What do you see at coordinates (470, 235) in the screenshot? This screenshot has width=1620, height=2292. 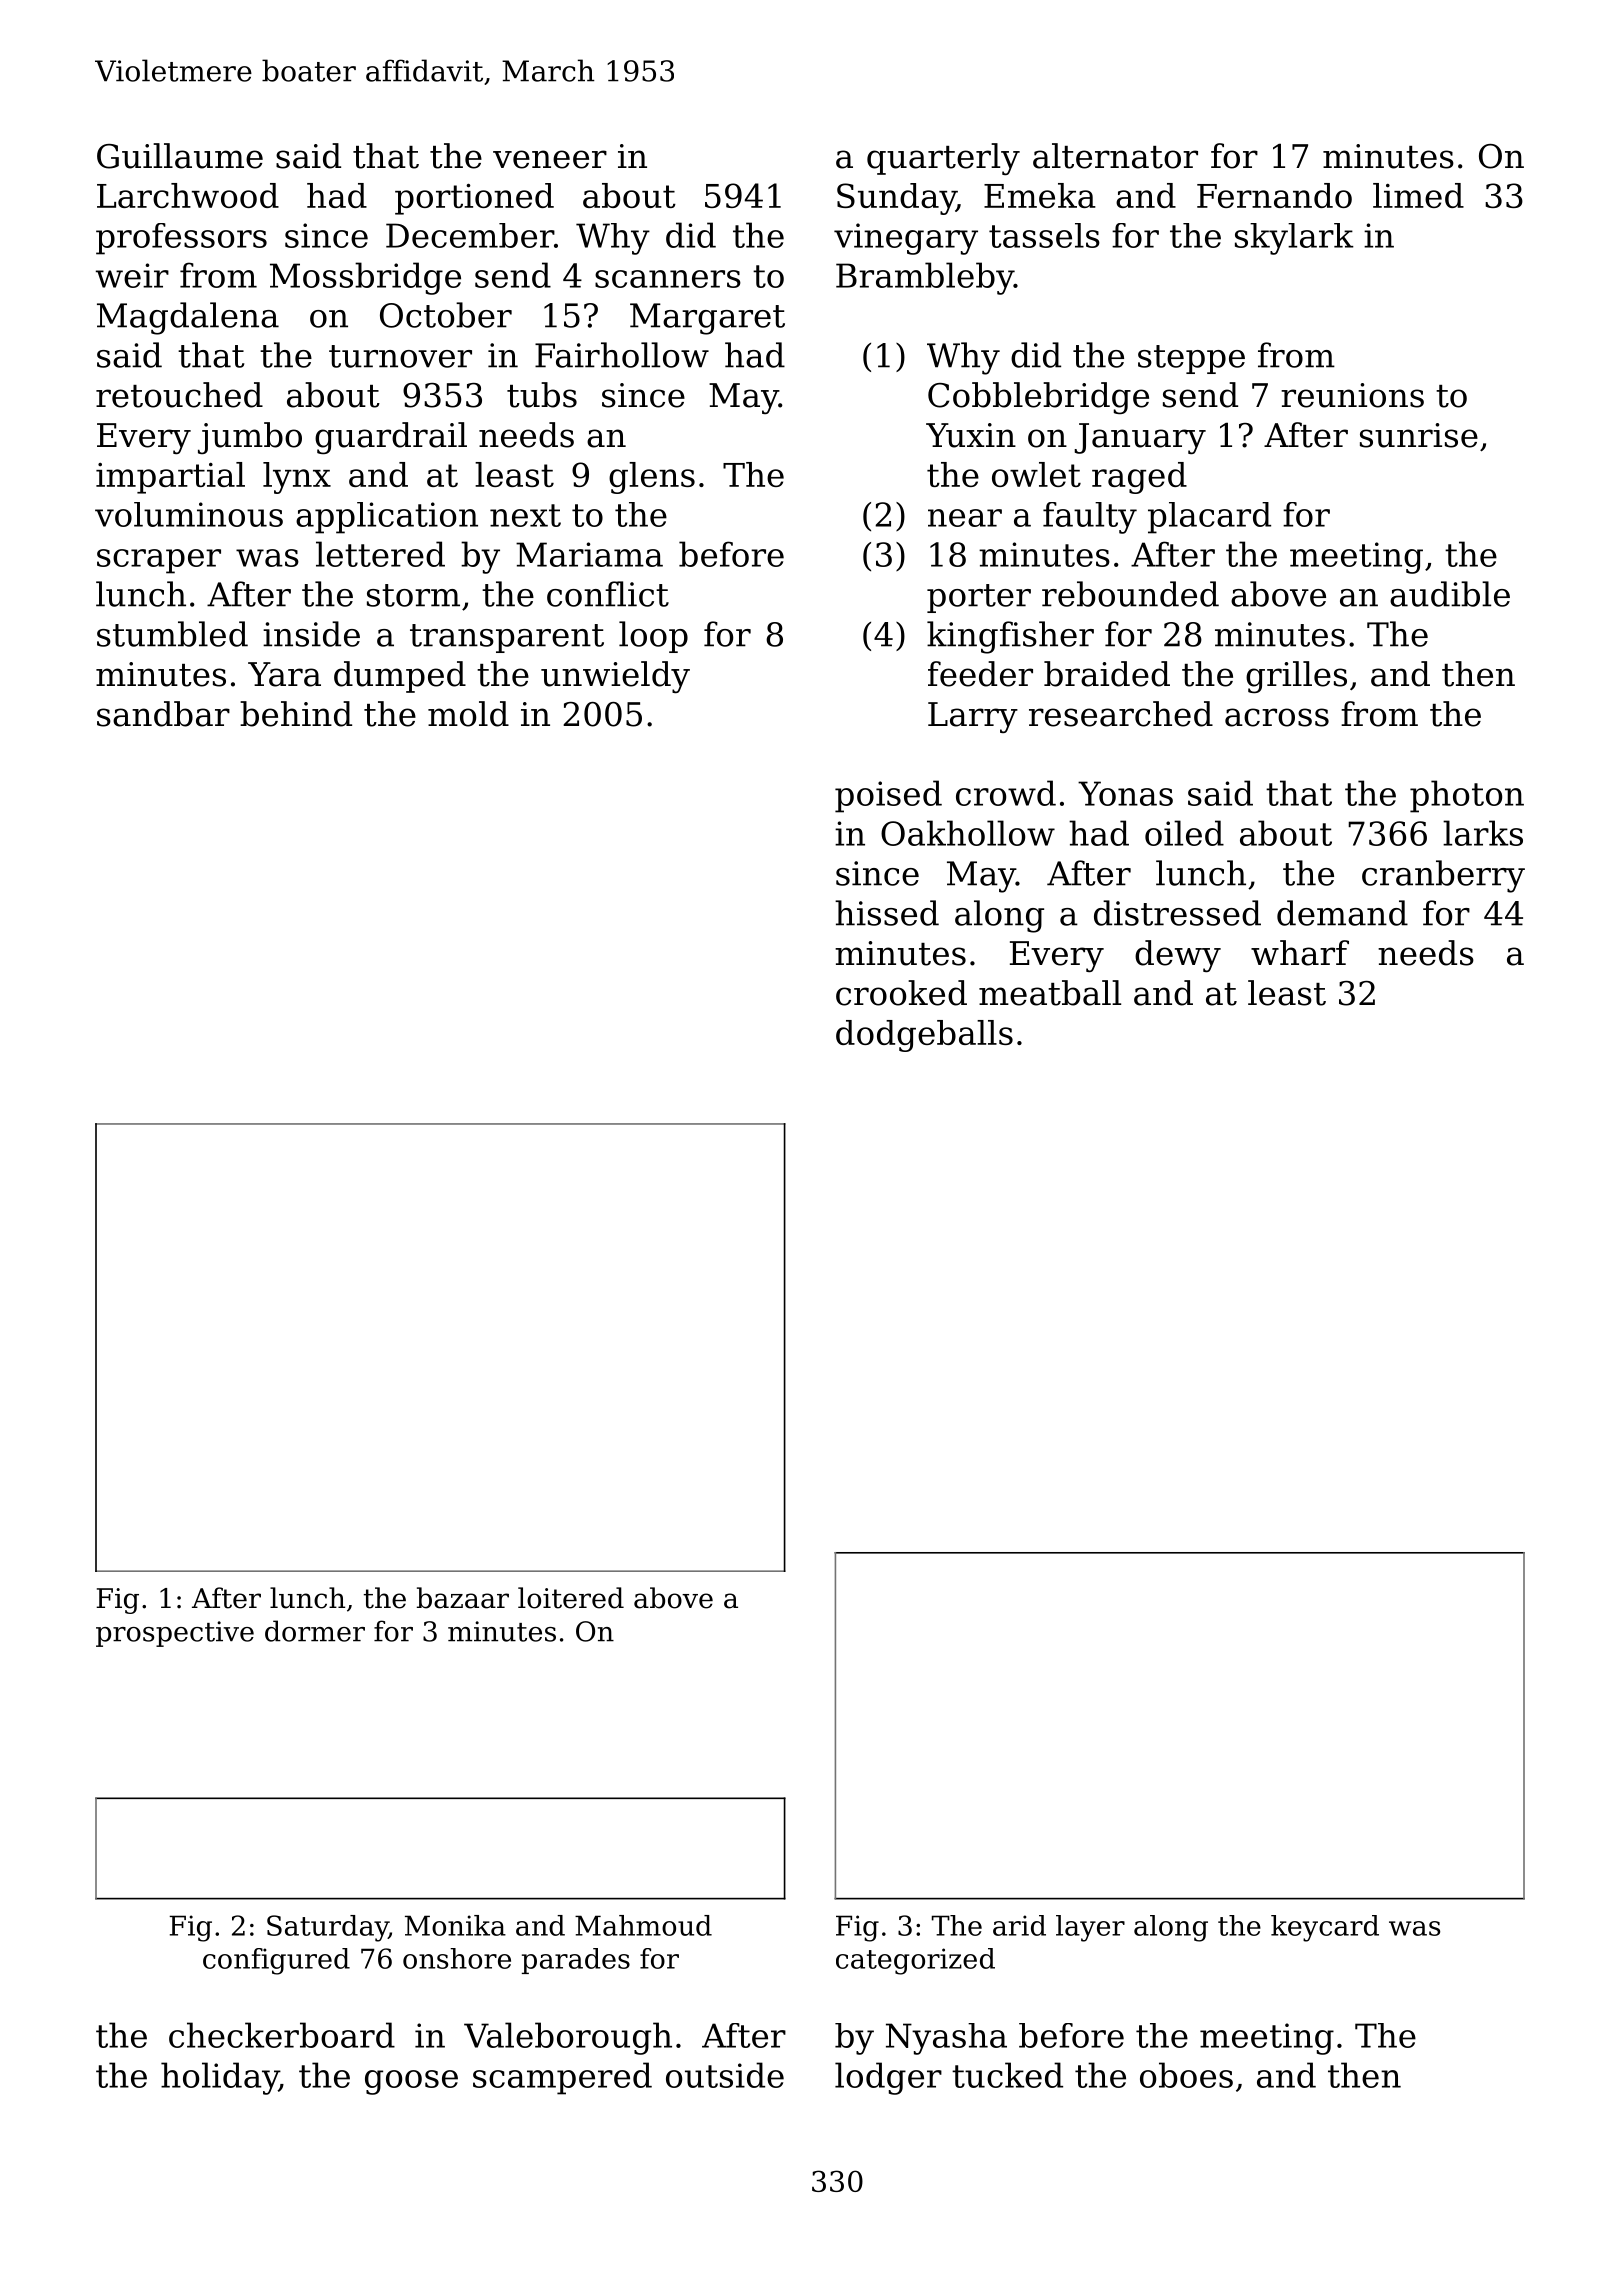 I see `December` at bounding box center [470, 235].
